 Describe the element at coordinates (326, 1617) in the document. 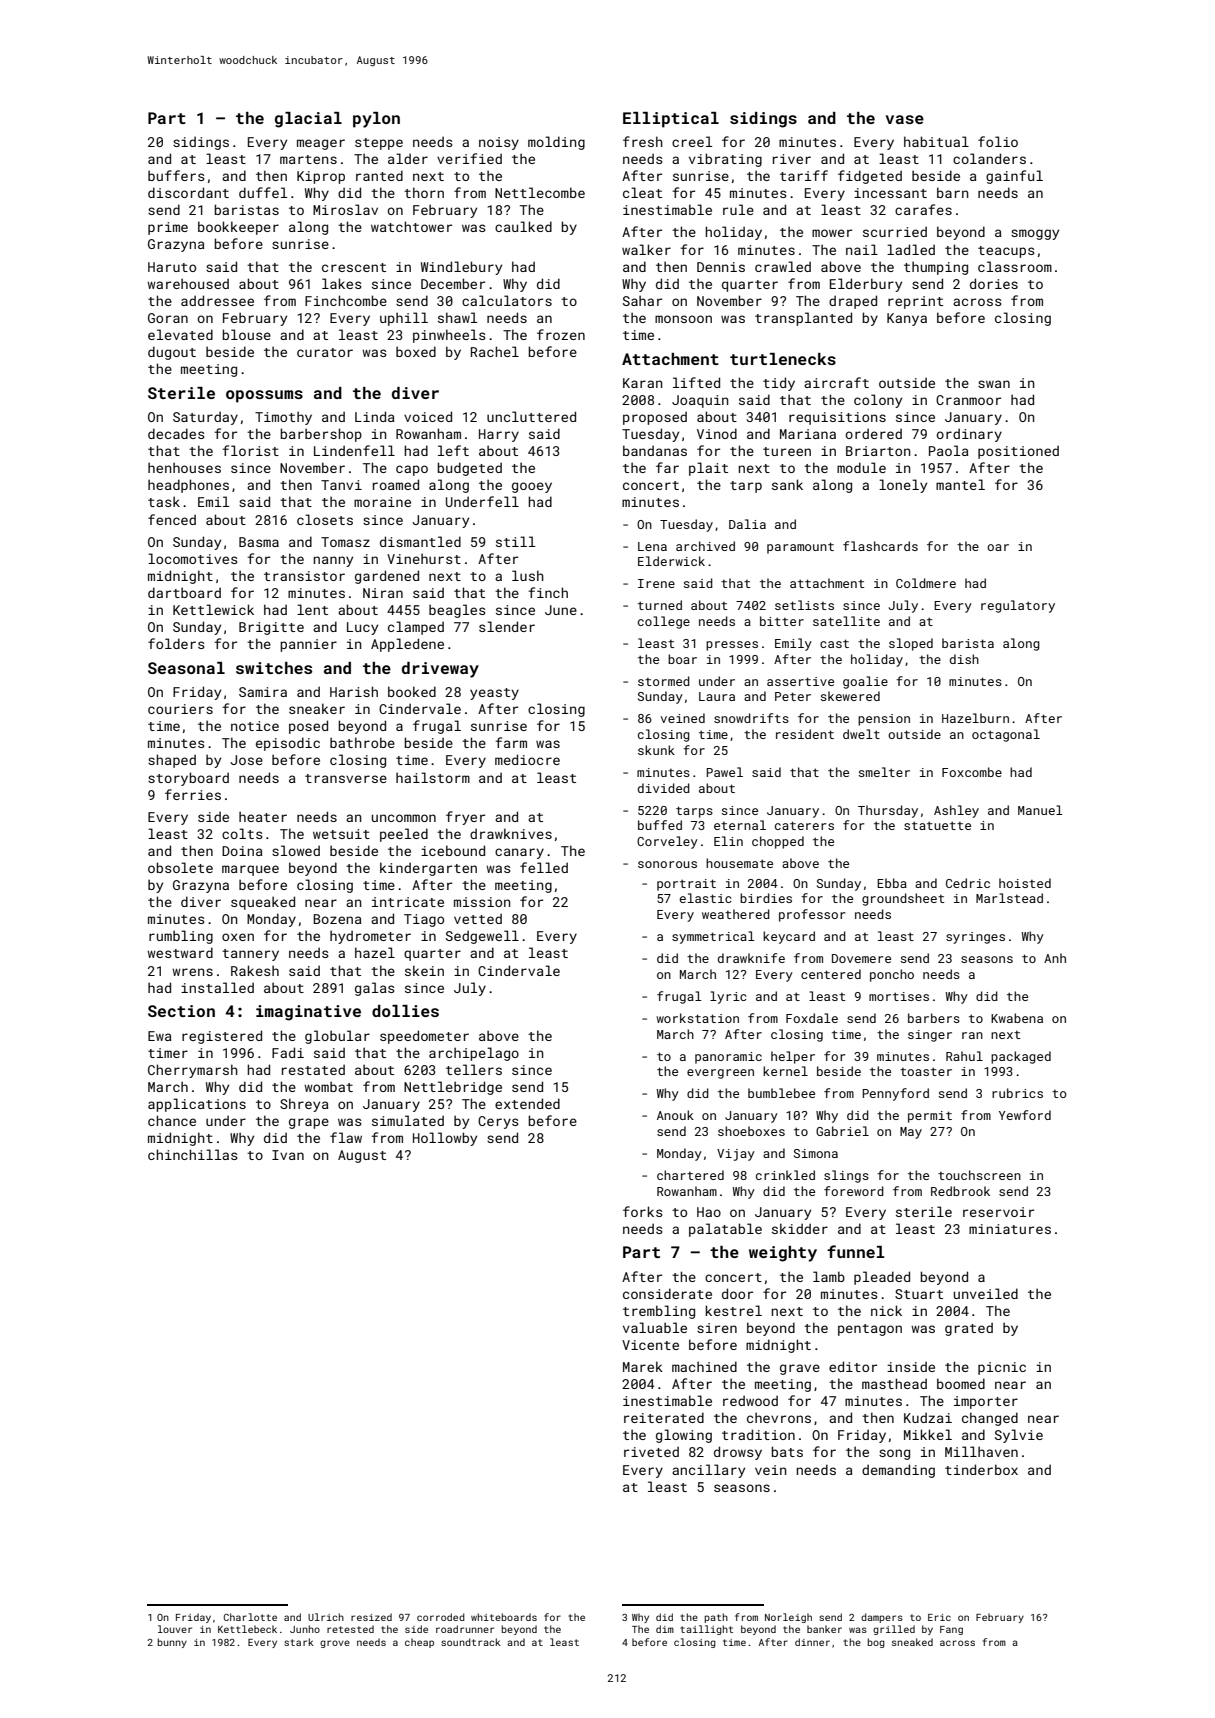

I see `Ulrich` at that location.
